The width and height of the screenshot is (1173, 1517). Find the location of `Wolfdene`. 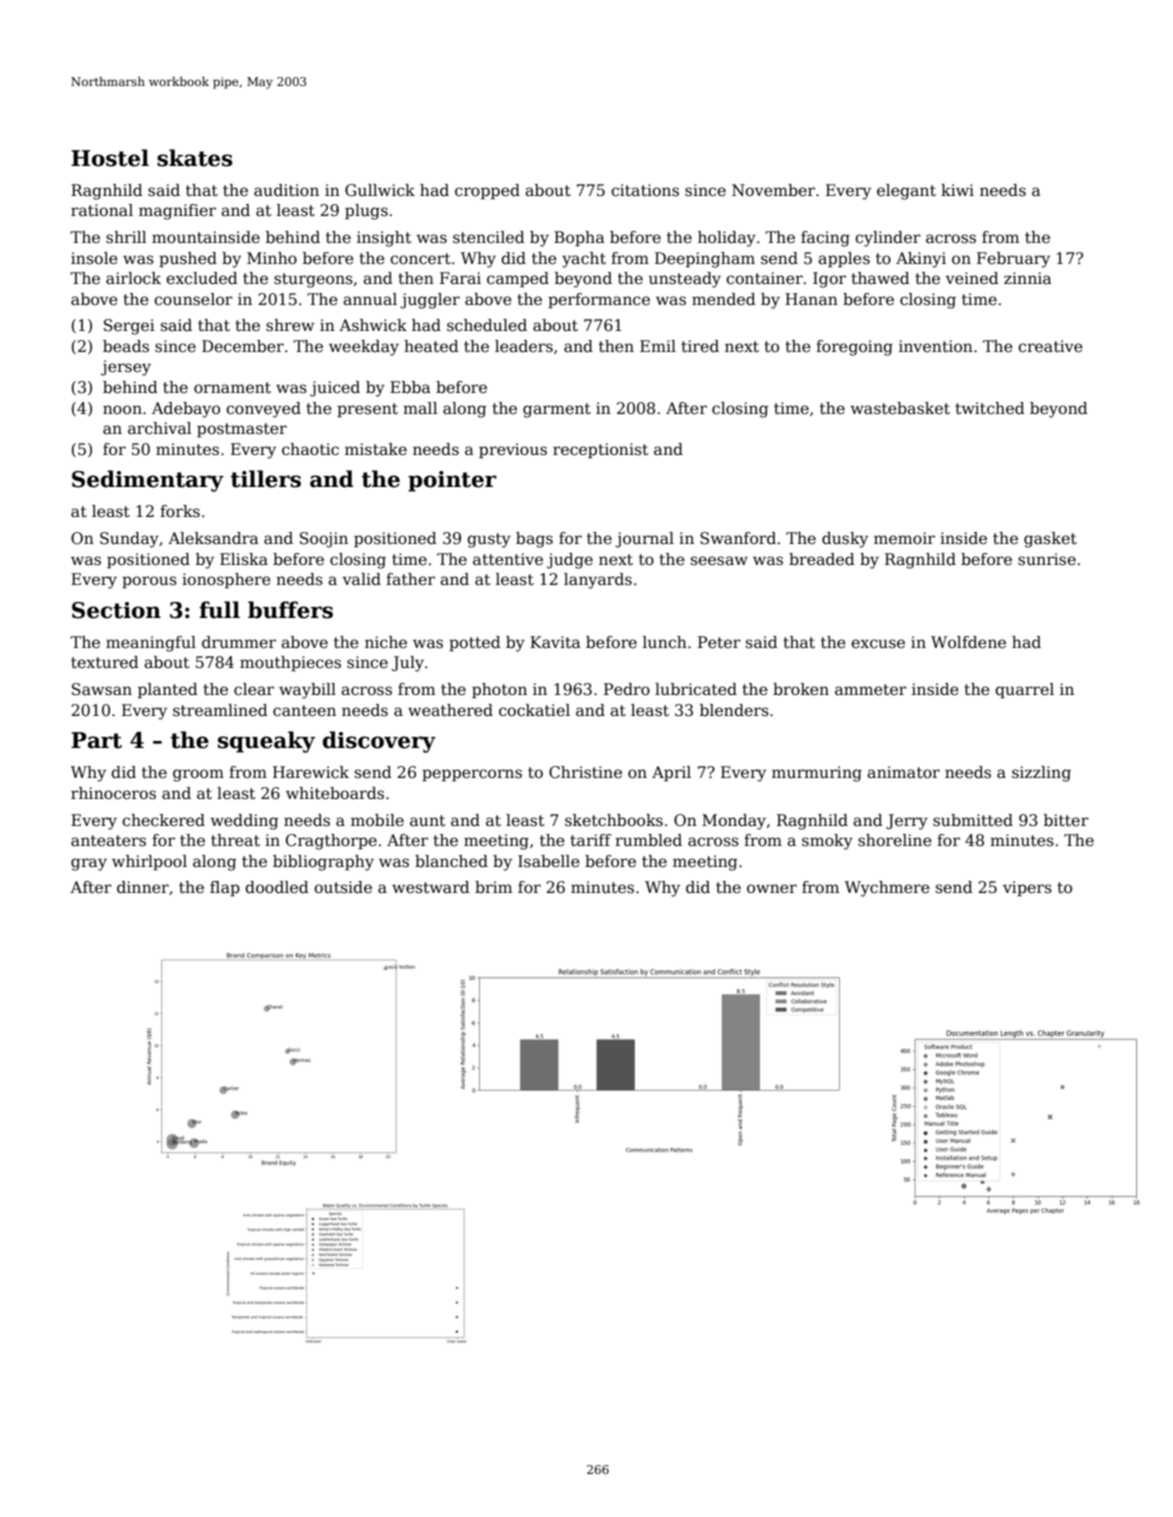

Wolfdene is located at coordinates (968, 642).
